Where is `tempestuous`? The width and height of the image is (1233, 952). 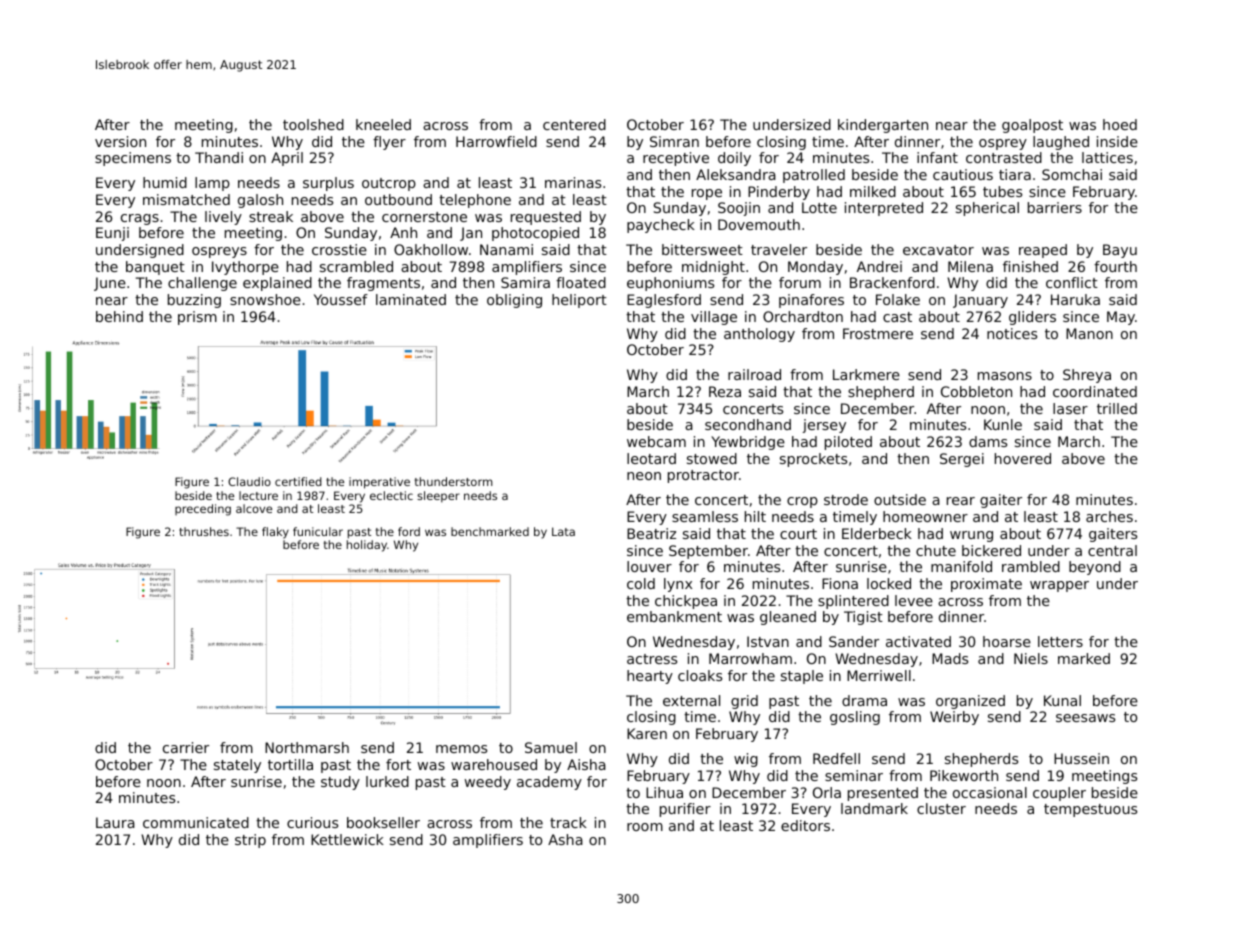 tempestuous is located at coordinates (1090, 810).
